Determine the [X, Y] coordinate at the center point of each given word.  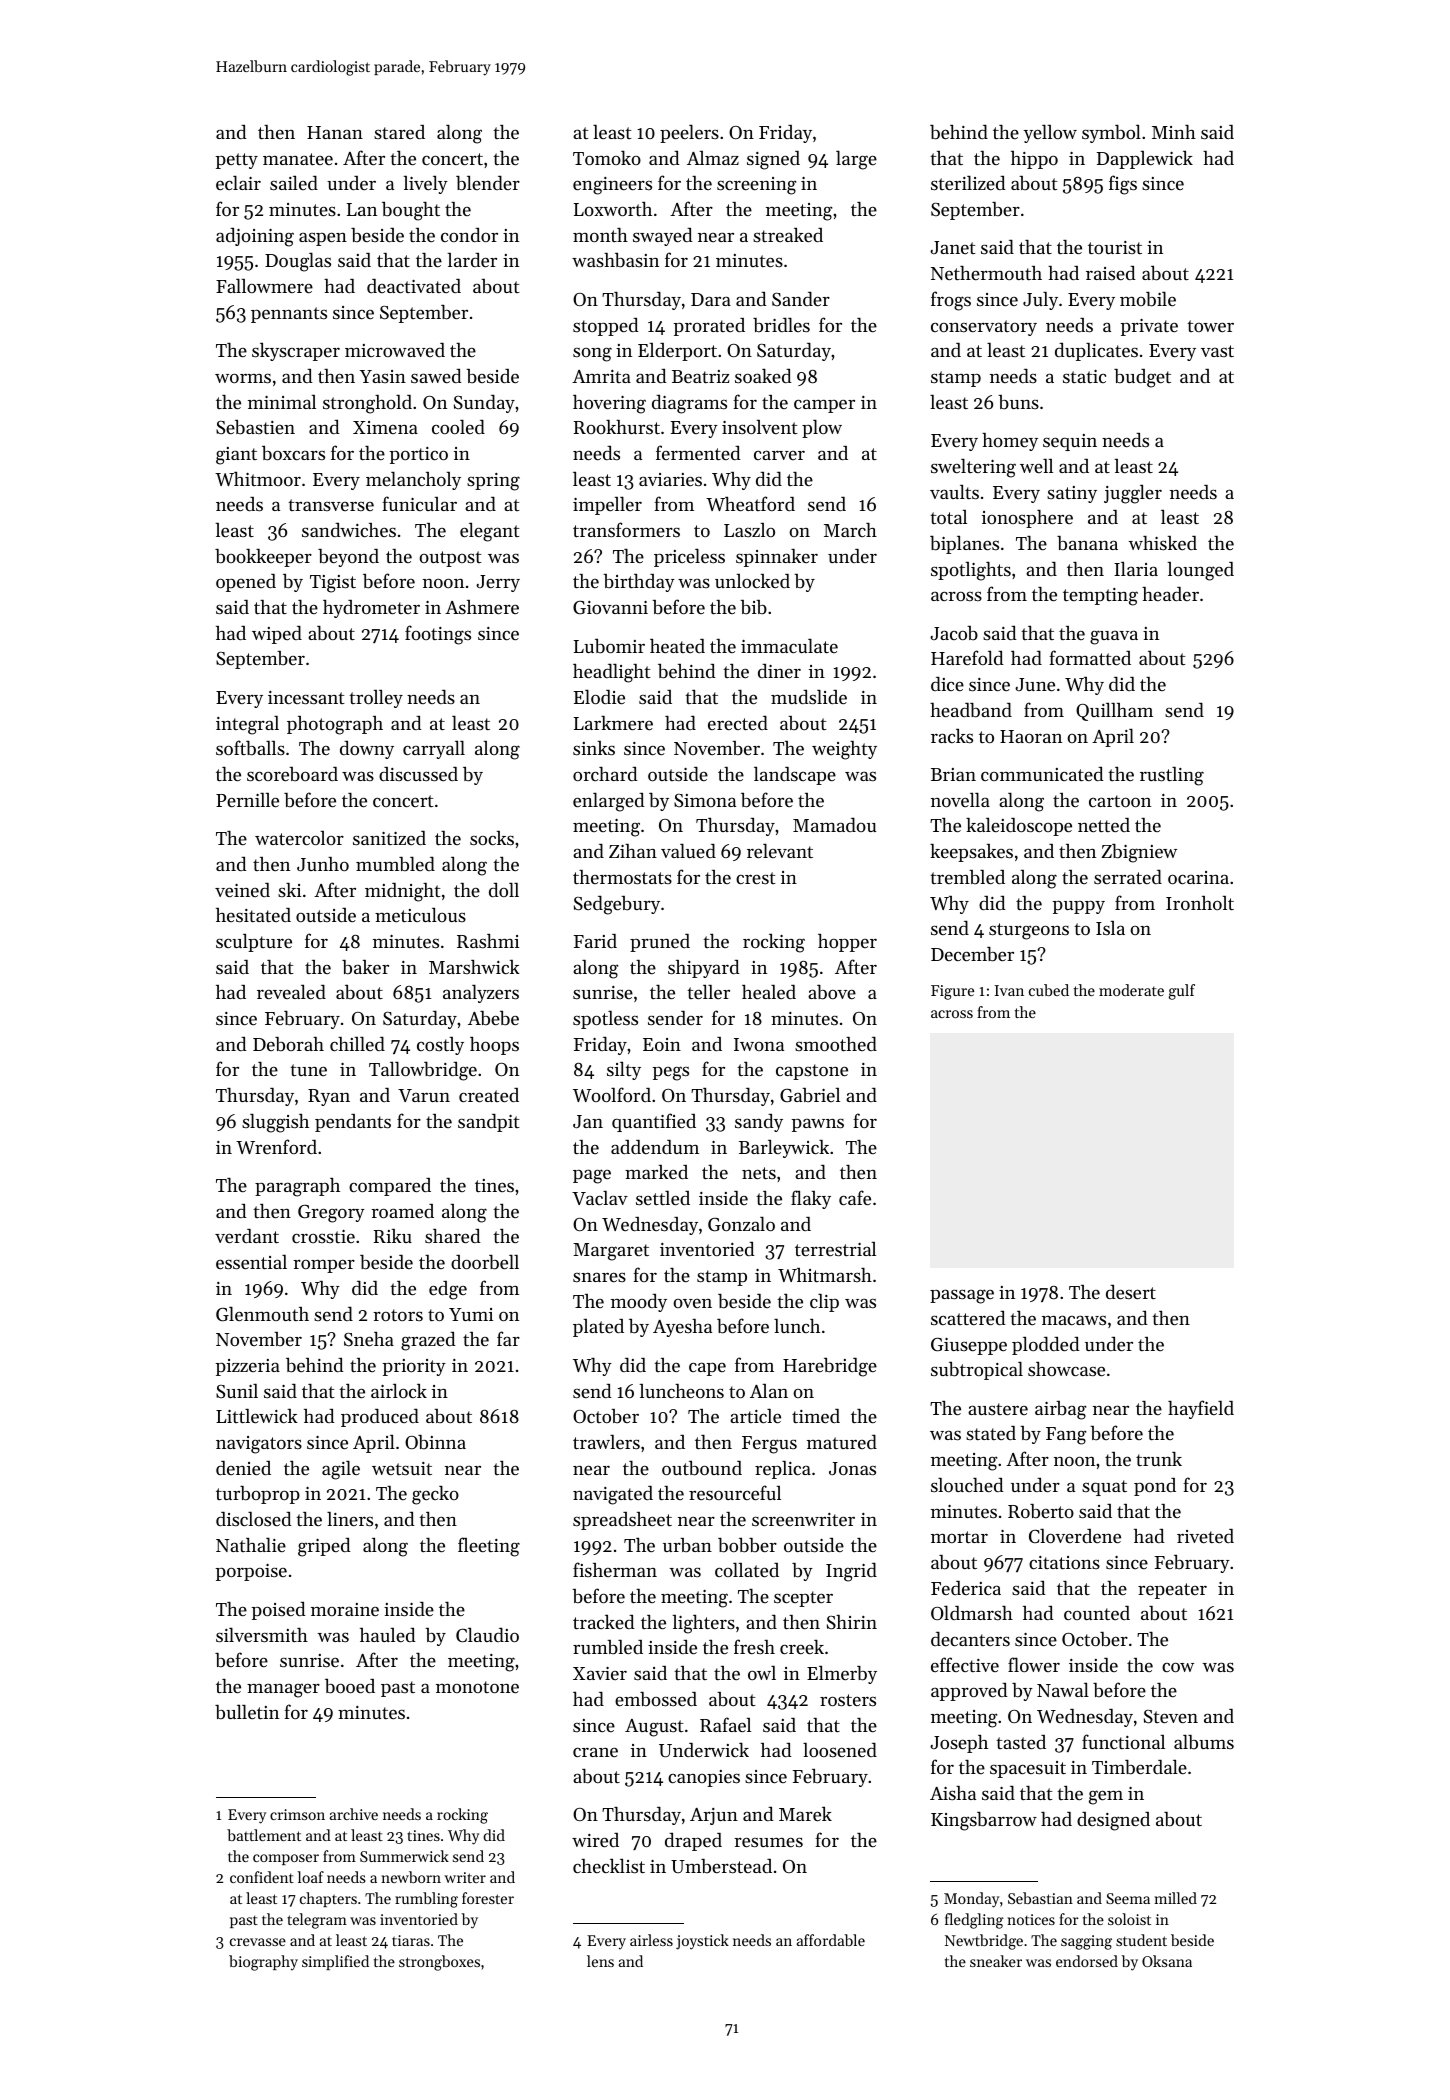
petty [237, 161]
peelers [689, 133]
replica [783, 1470]
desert [1131, 1292]
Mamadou [834, 825]
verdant [247, 1236]
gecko [435, 1495]
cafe [855, 1197]
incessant [306, 697]
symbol [1111, 133]
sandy [759, 1123]
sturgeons [1029, 931]
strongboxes [439, 1963]
